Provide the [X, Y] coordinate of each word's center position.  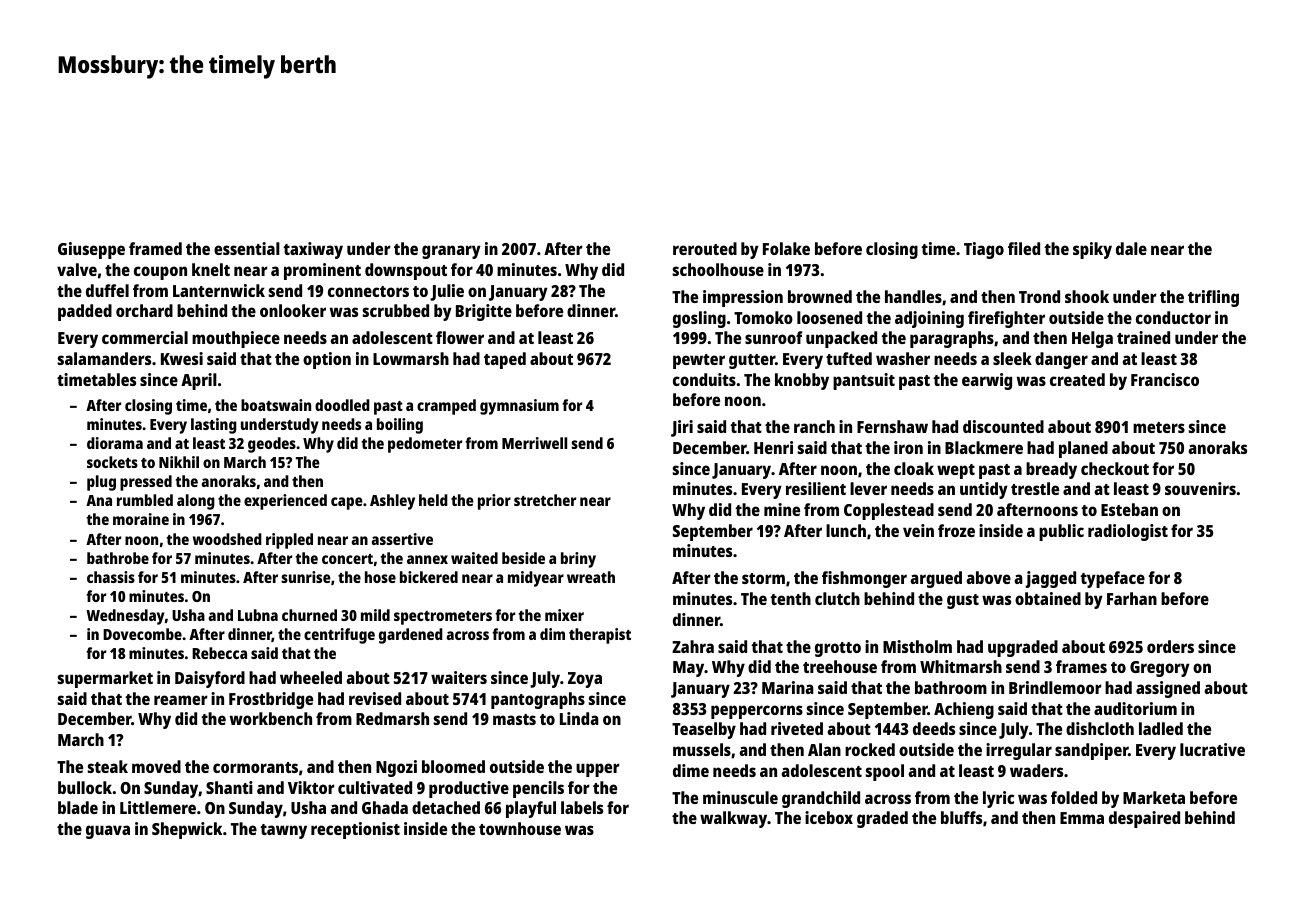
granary [451, 252]
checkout [1115, 468]
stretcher [545, 500]
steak [108, 766]
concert [347, 559]
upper [598, 770]
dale [1131, 248]
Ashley [392, 502]
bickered [429, 577]
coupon [160, 273]
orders [1170, 646]
